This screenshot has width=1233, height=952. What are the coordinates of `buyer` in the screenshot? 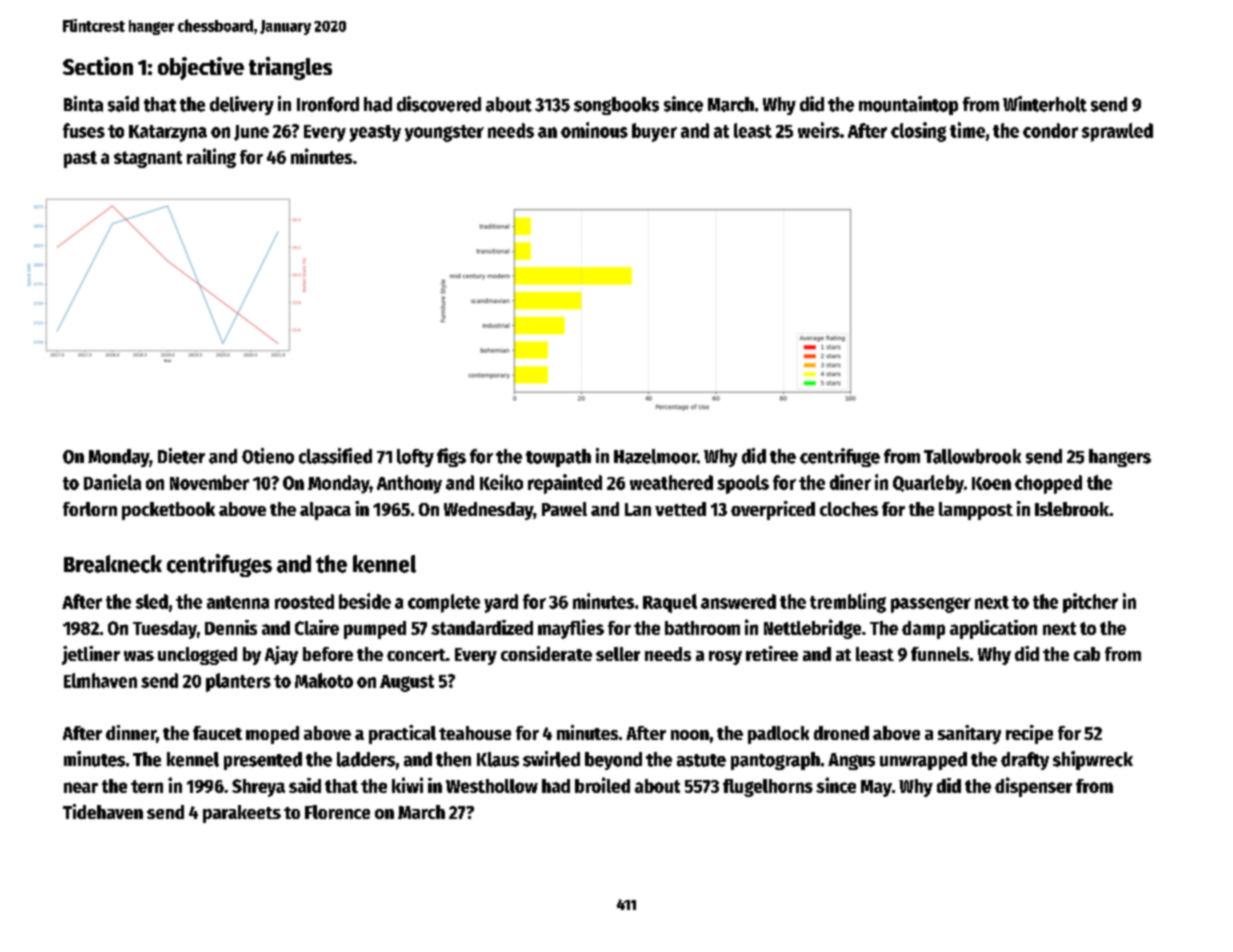 It's located at (654, 132).
